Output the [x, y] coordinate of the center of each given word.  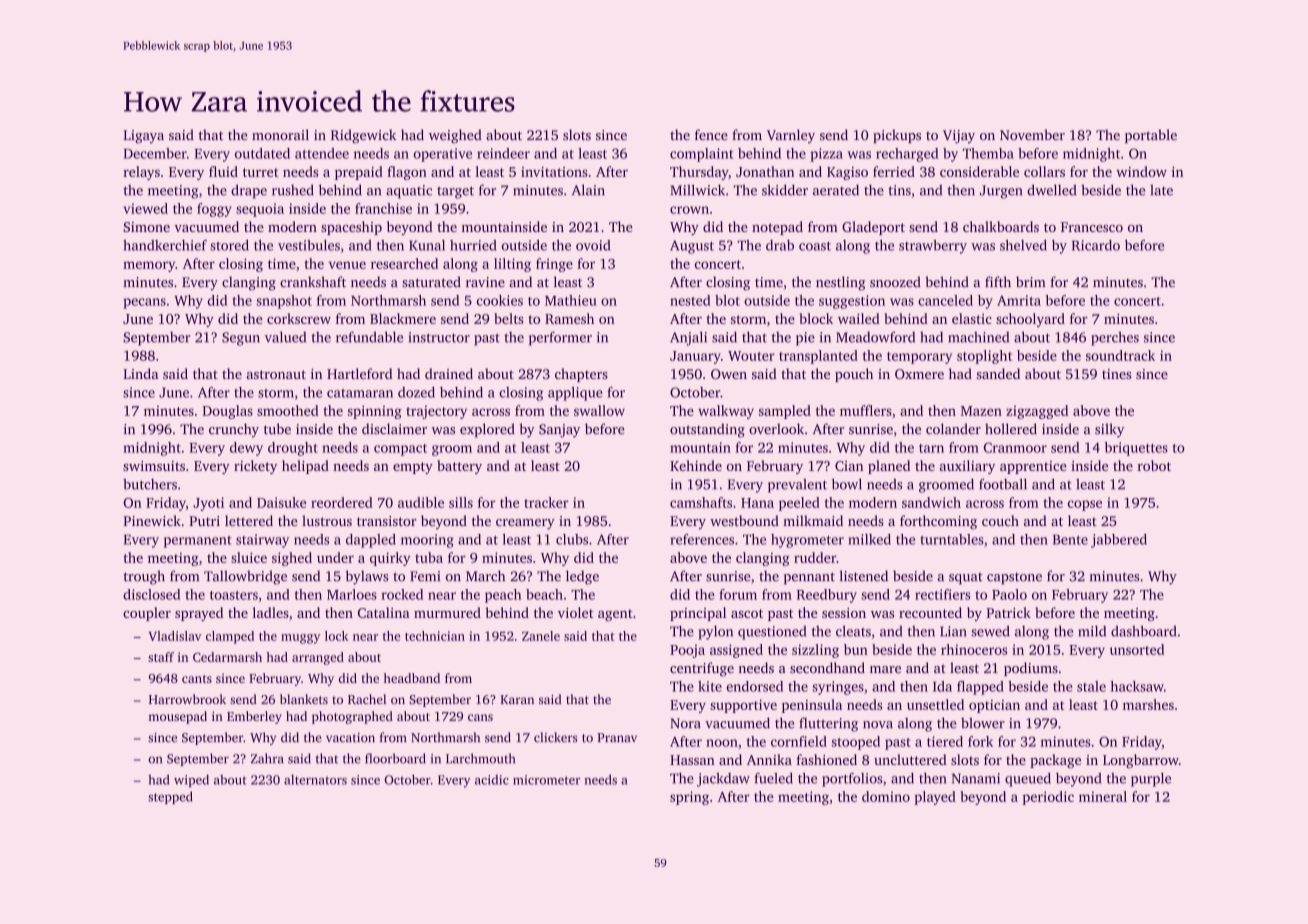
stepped [170, 797]
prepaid [359, 173]
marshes [1148, 704]
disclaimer [394, 429]
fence [711, 134]
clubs [572, 539]
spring [689, 798]
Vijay [959, 137]
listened [863, 576]
